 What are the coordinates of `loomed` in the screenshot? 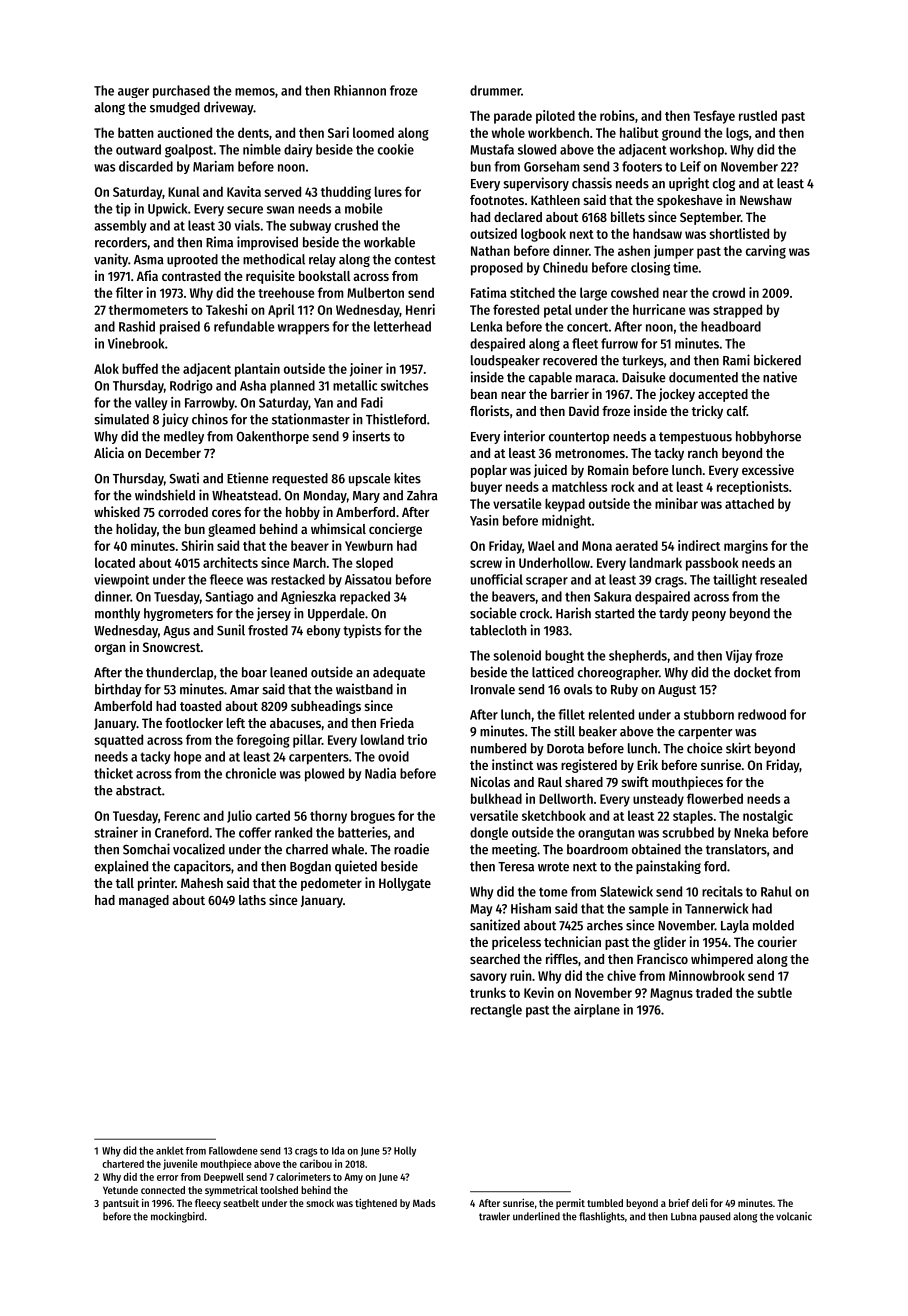 It's located at (373, 132).
